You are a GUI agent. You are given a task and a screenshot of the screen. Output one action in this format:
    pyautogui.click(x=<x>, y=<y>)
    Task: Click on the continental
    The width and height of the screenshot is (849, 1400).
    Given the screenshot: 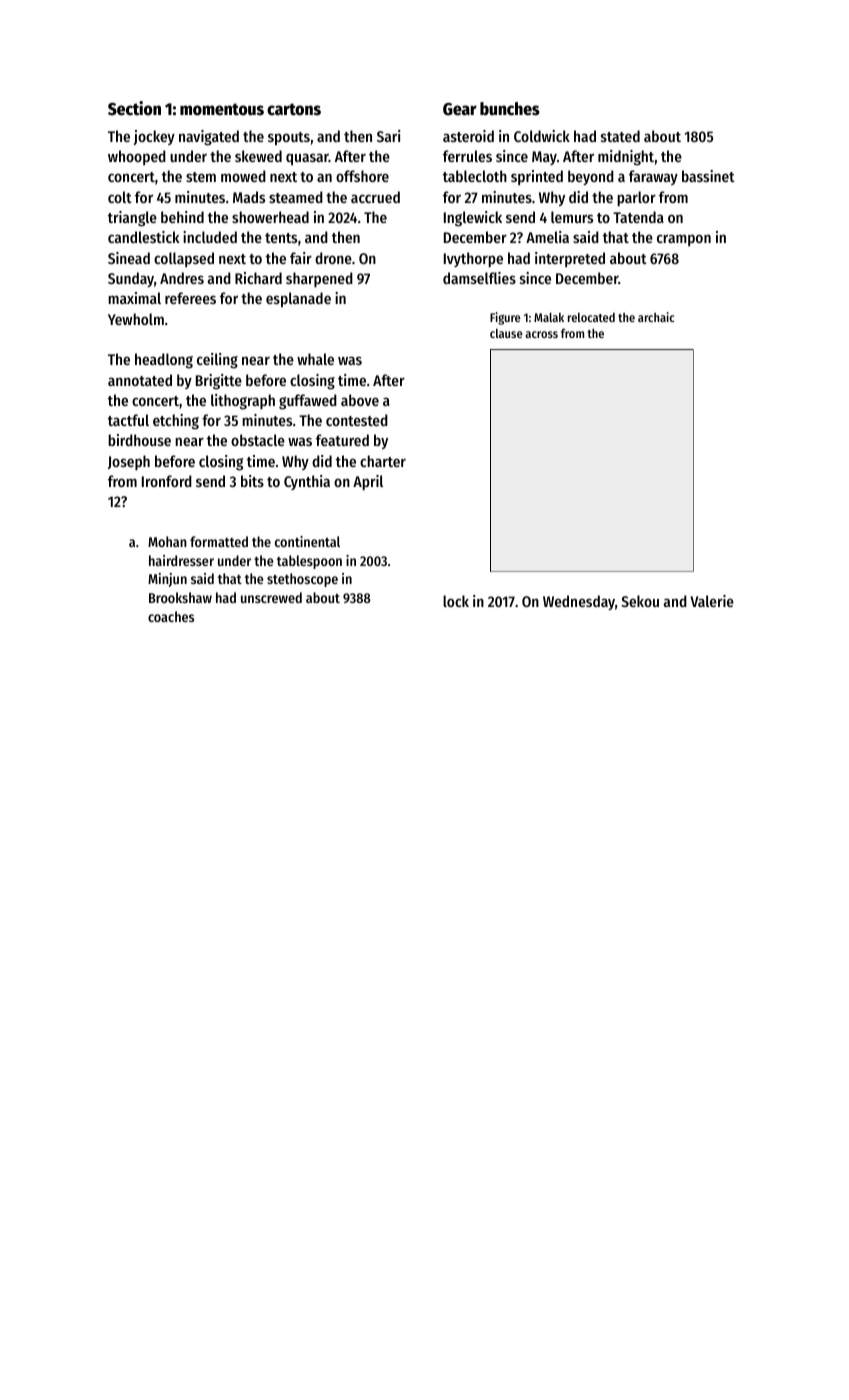 What is the action you would take?
    pyautogui.click(x=307, y=541)
